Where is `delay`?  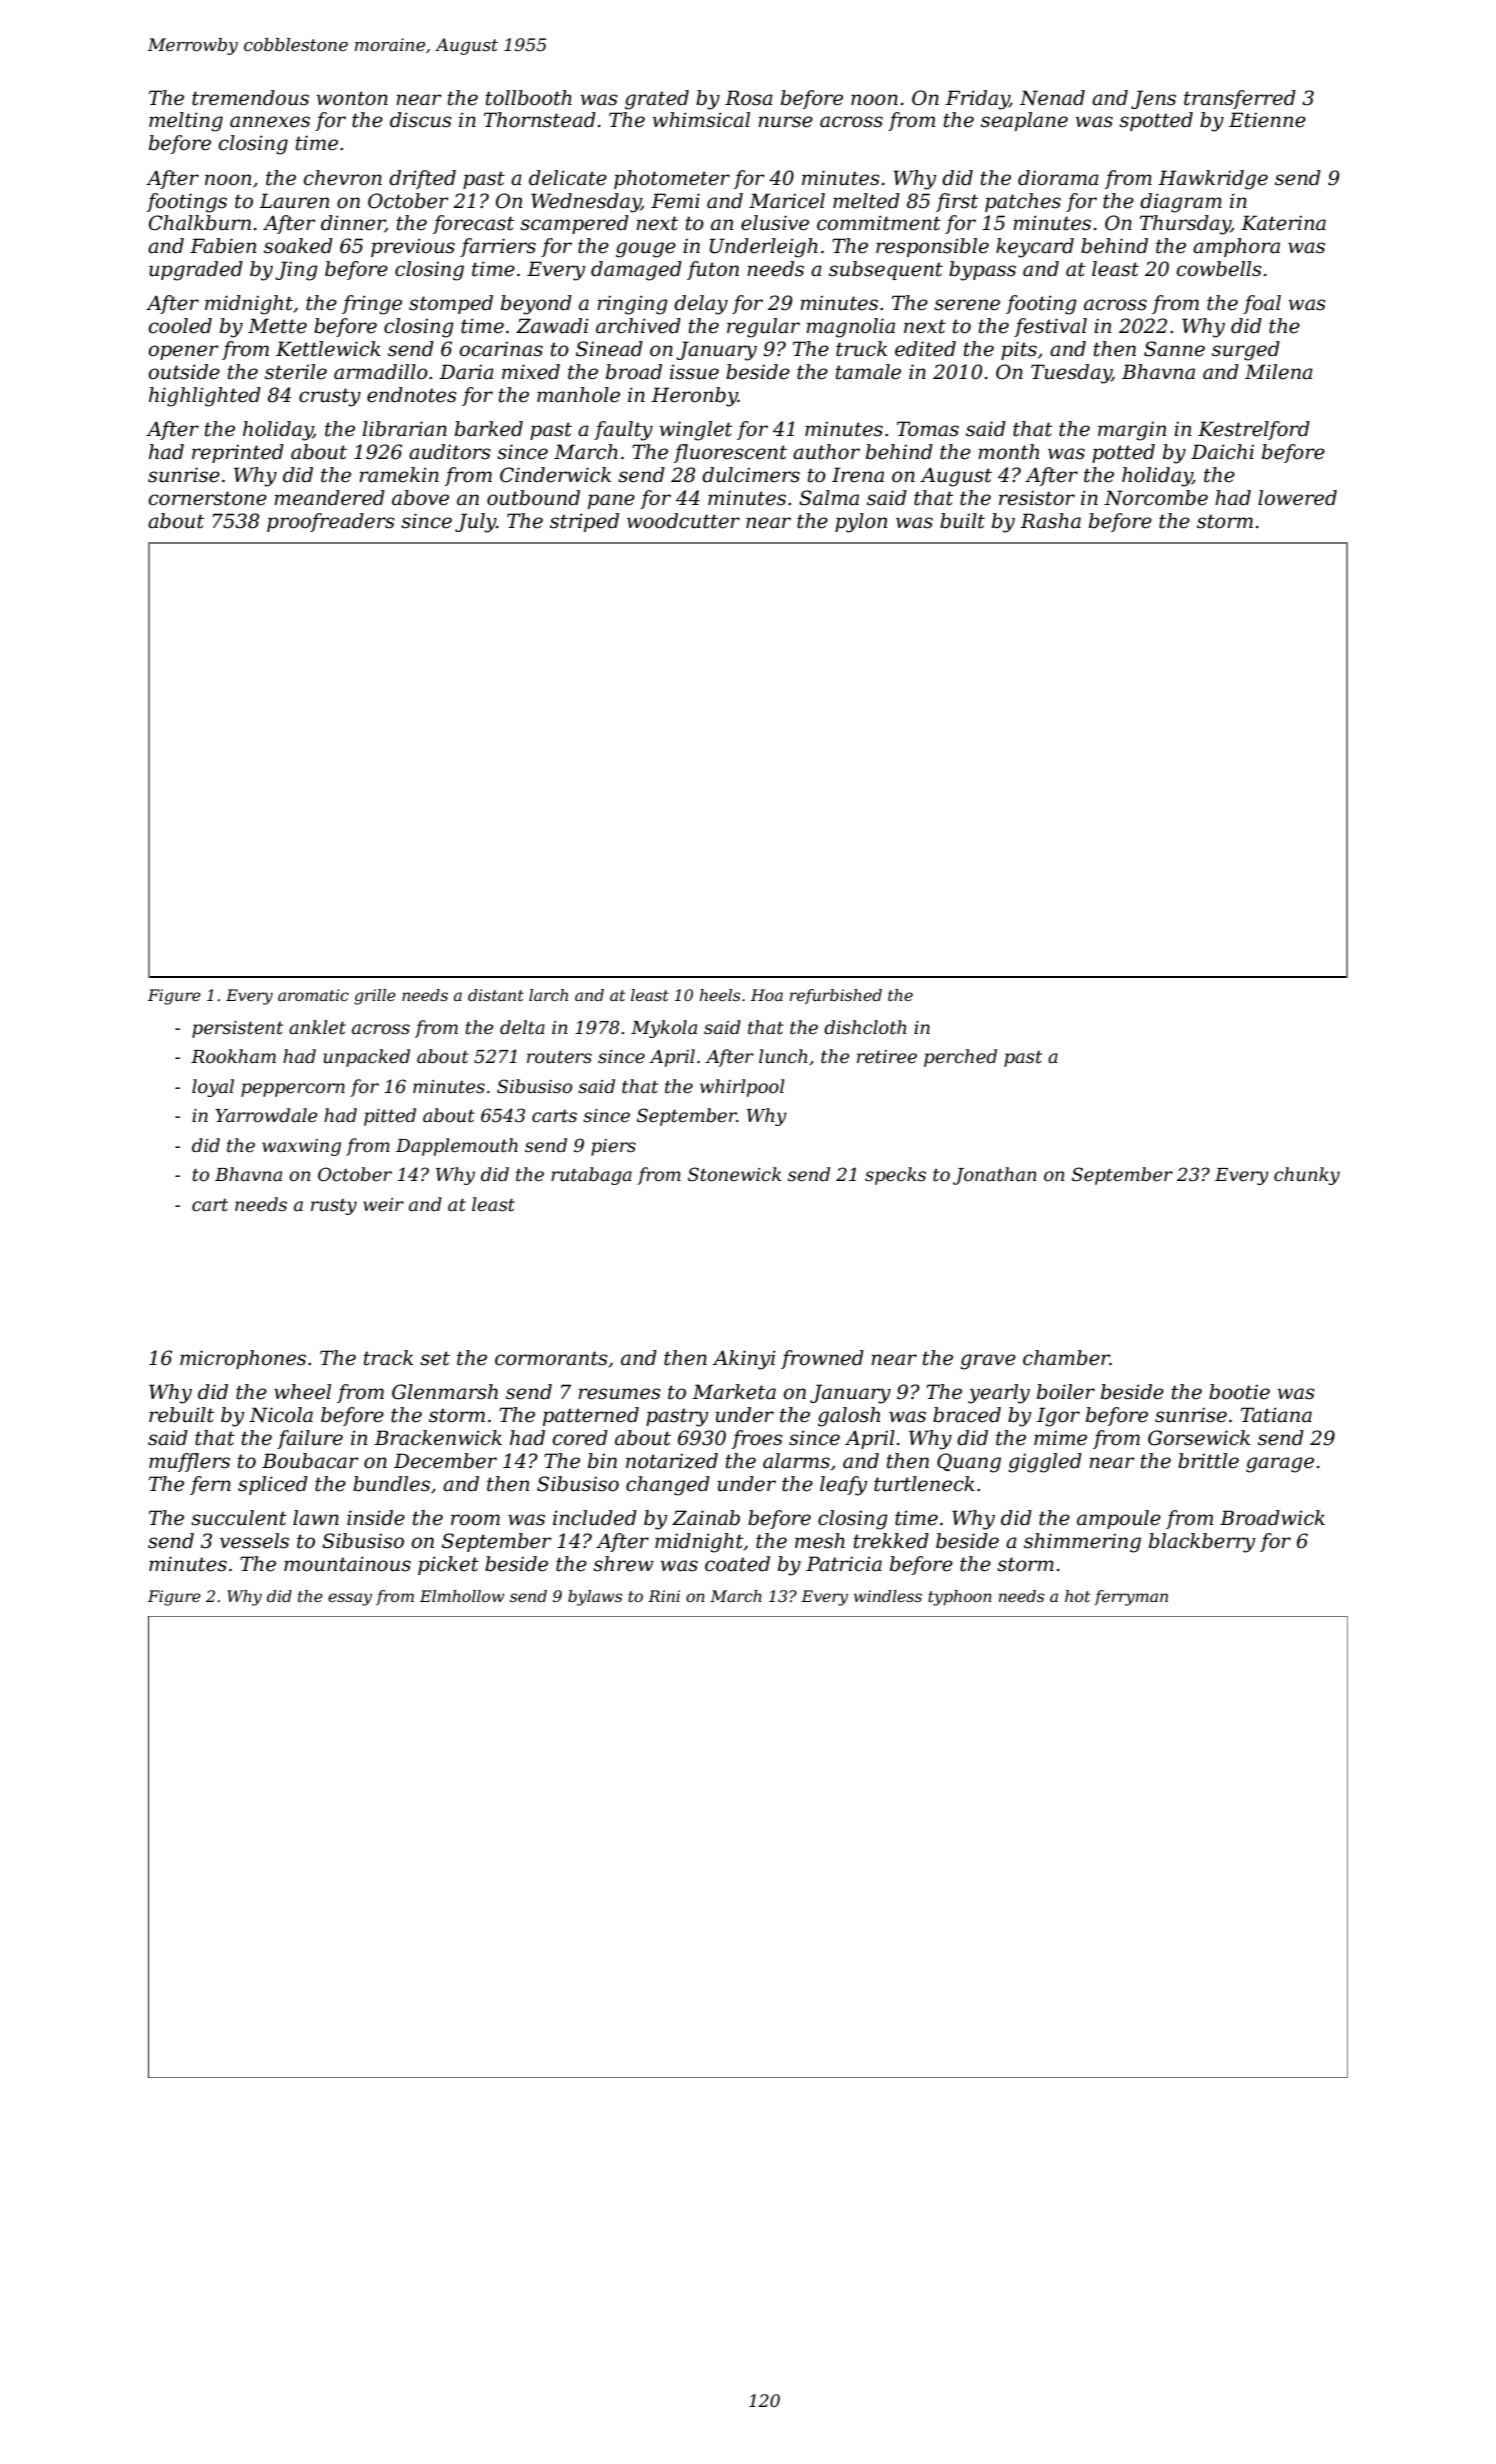
delay is located at coordinates (701, 305).
